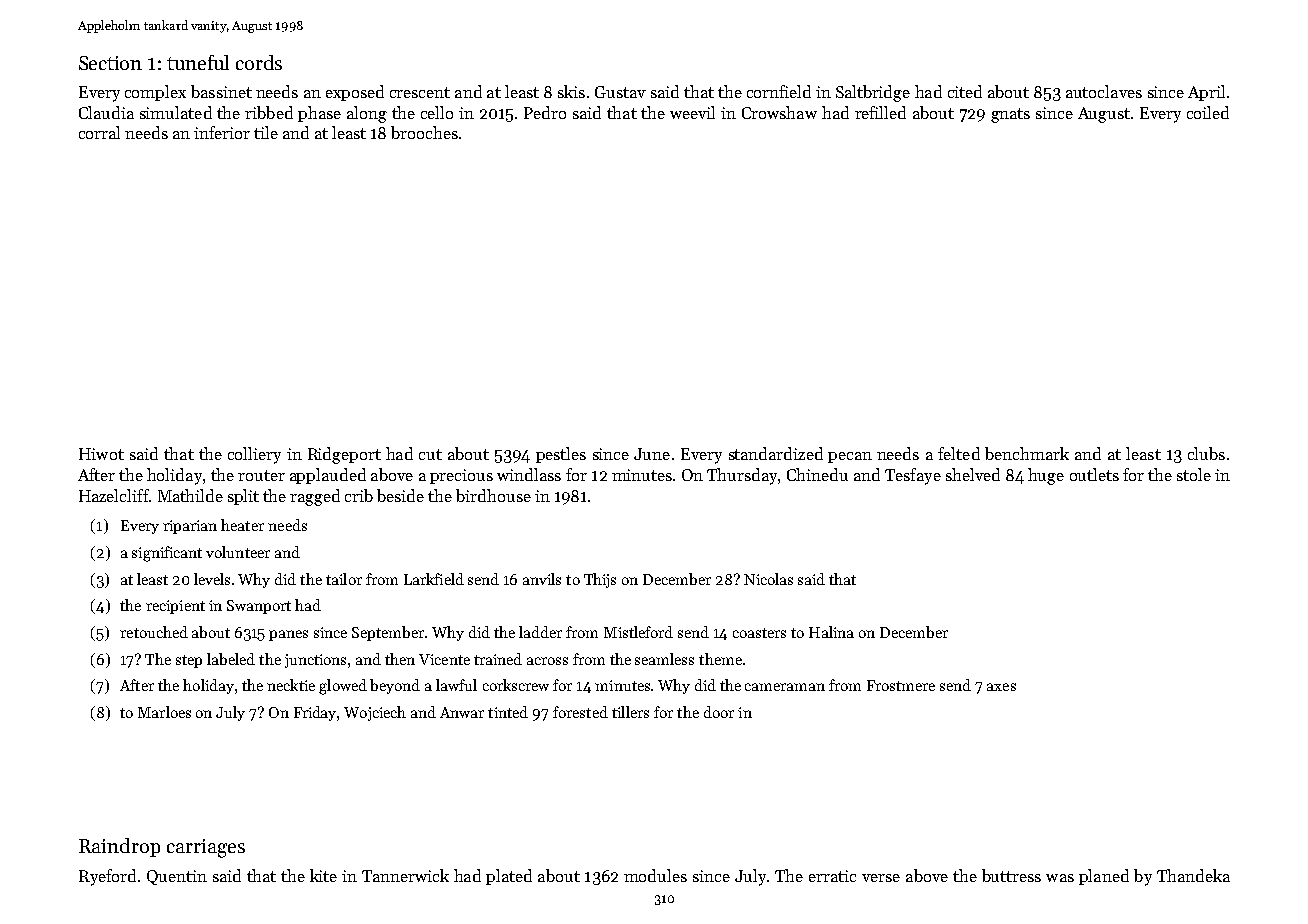 Image resolution: width=1308 pixels, height=924 pixels. Describe the element at coordinates (99, 132) in the document. I see `corral` at that location.
